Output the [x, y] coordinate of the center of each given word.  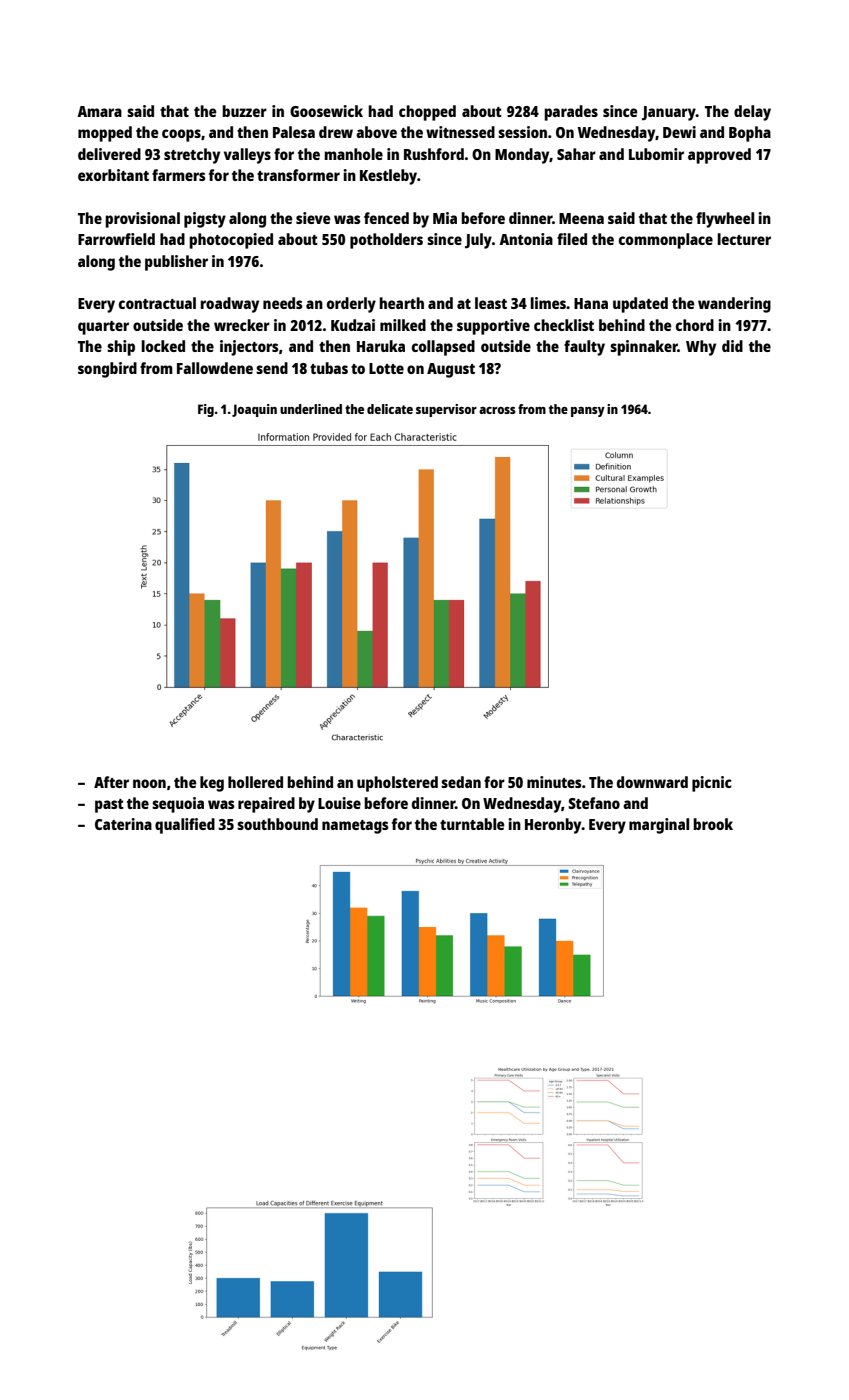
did [732, 346]
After [111, 782]
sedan [461, 782]
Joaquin [254, 410]
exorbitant [113, 175]
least [491, 303]
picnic [712, 784]
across [497, 410]
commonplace [666, 241]
